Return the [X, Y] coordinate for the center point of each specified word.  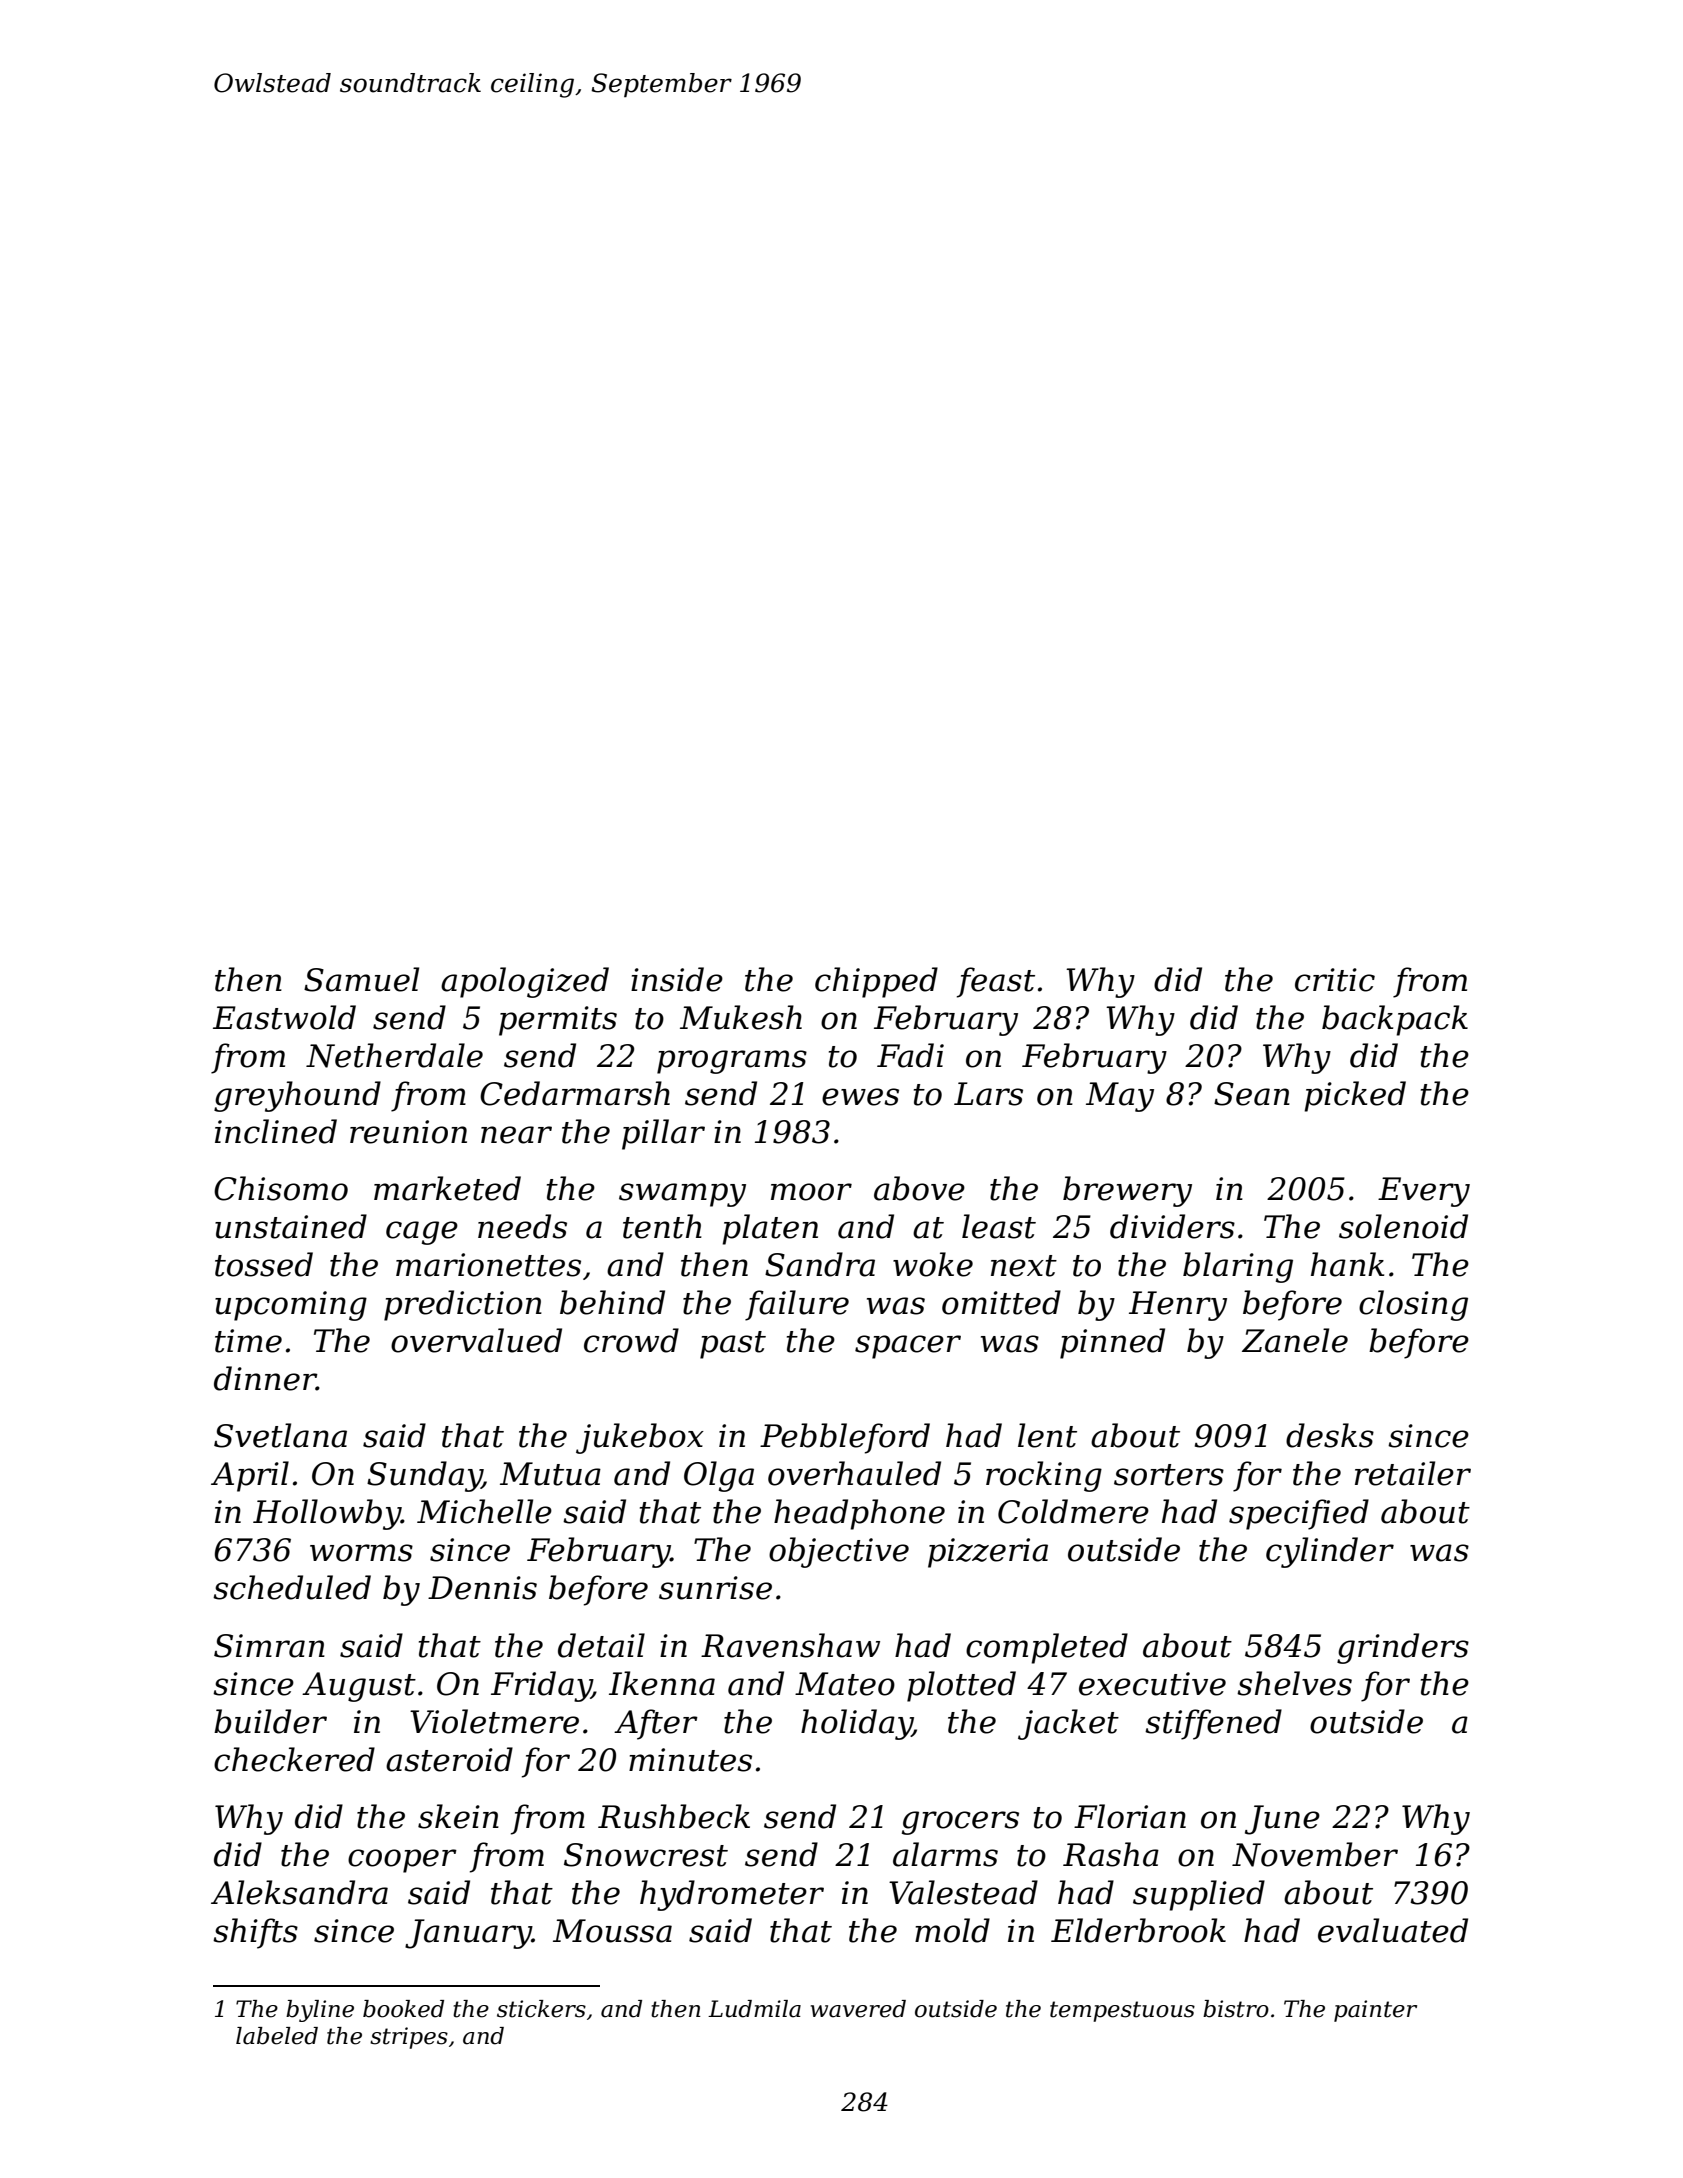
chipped [876, 982]
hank [1347, 1264]
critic [1335, 980]
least [999, 1226]
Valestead [963, 1892]
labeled [277, 2036]
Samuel [361, 979]
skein [458, 1816]
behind [612, 1302]
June [1282, 1820]
